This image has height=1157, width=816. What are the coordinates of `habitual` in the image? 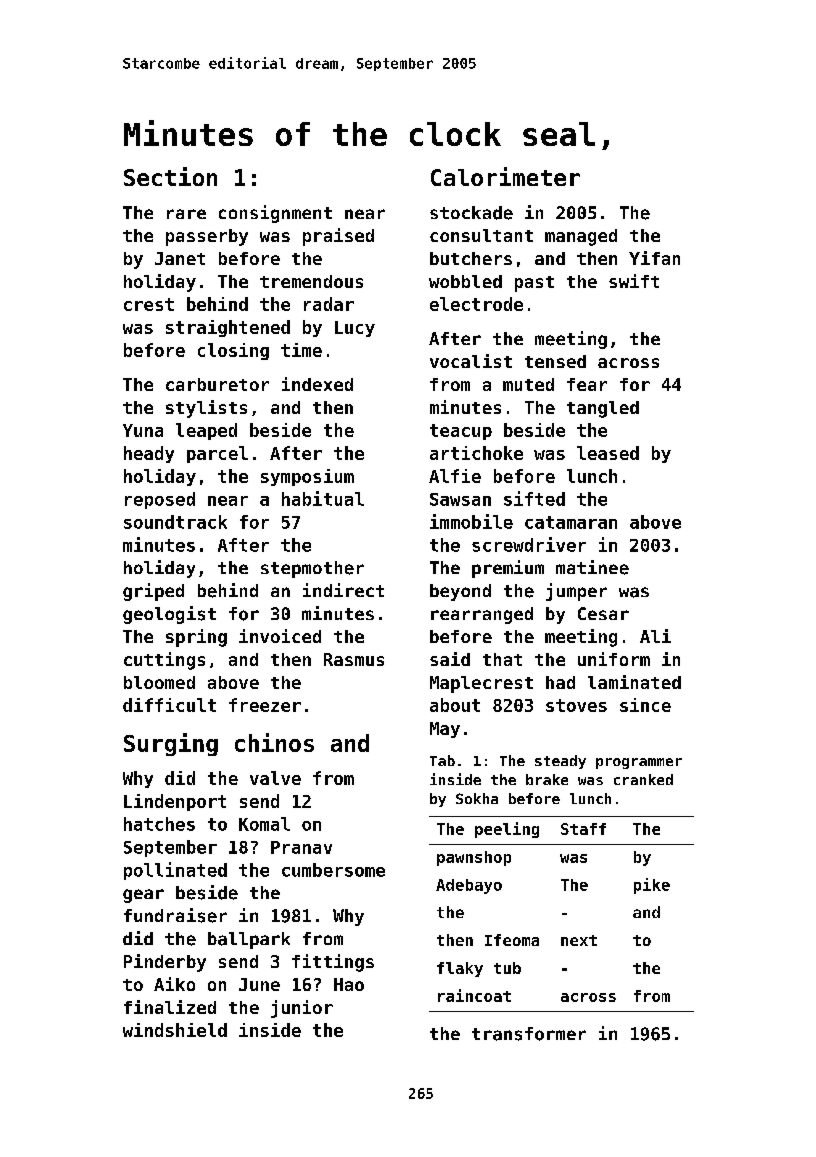 It's located at (323, 498).
